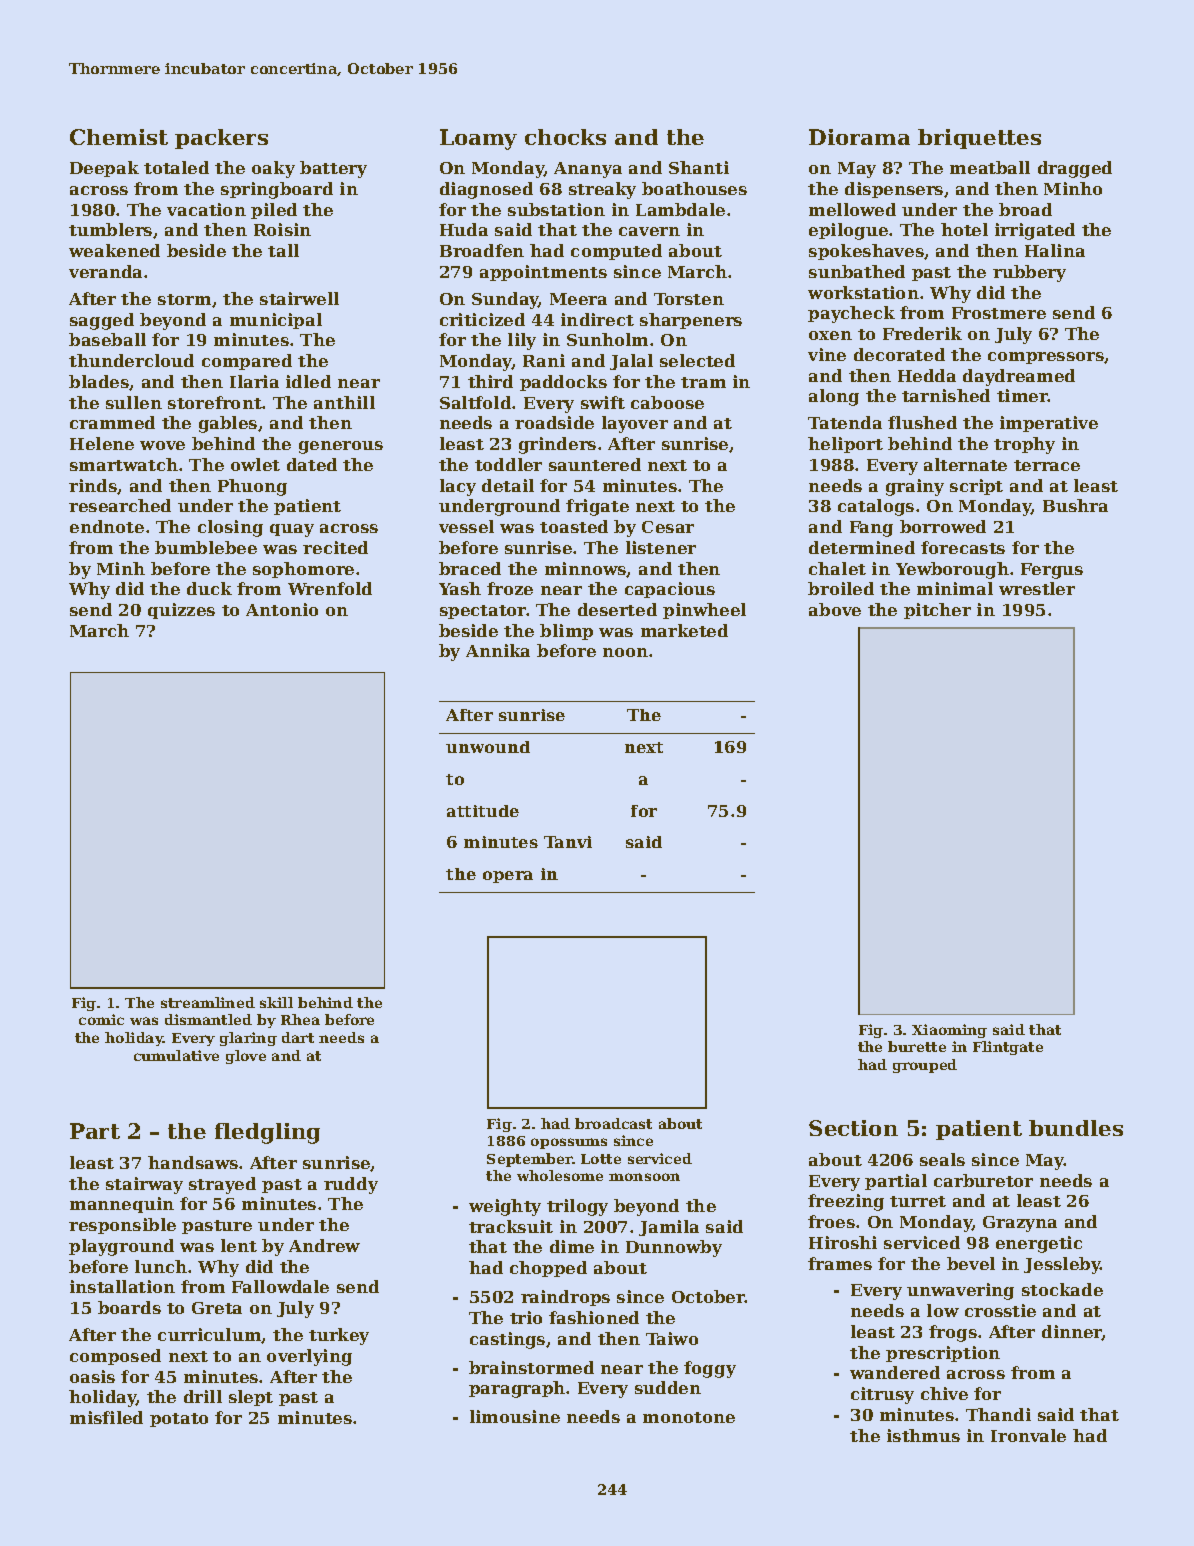 The width and height of the screenshot is (1194, 1546). What do you see at coordinates (625, 652) in the screenshot?
I see `noon` at bounding box center [625, 652].
